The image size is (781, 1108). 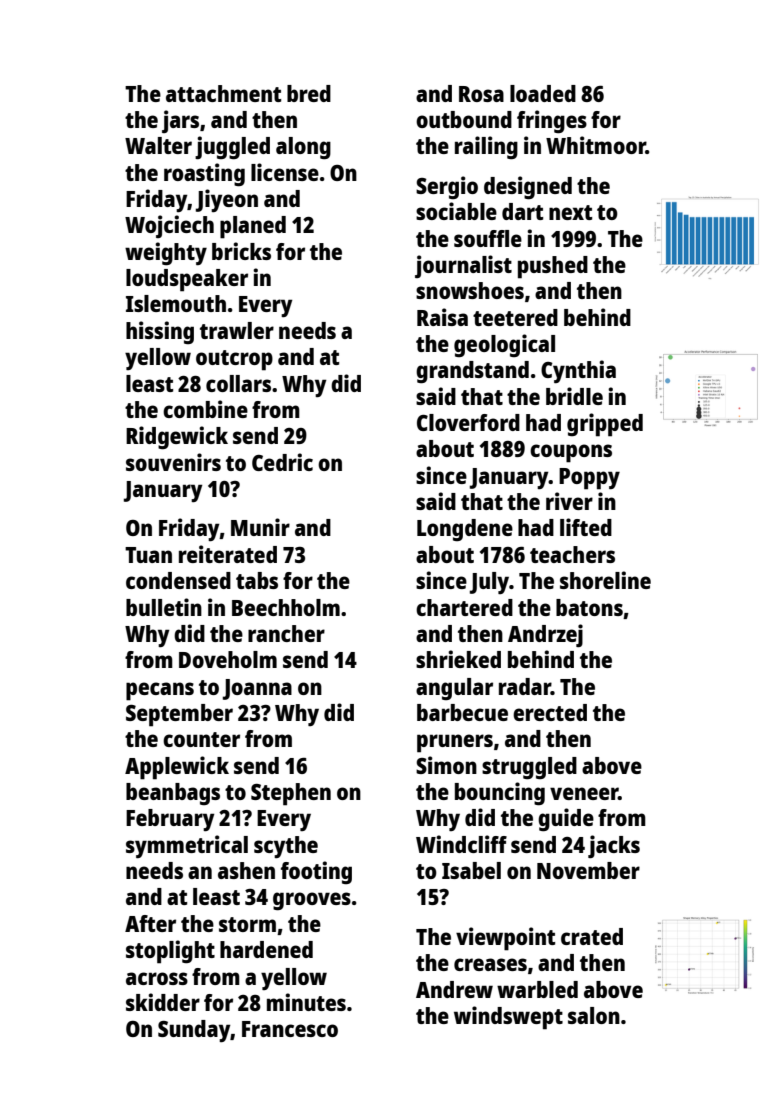 What do you see at coordinates (312, 901) in the document?
I see `grooves` at bounding box center [312, 901].
